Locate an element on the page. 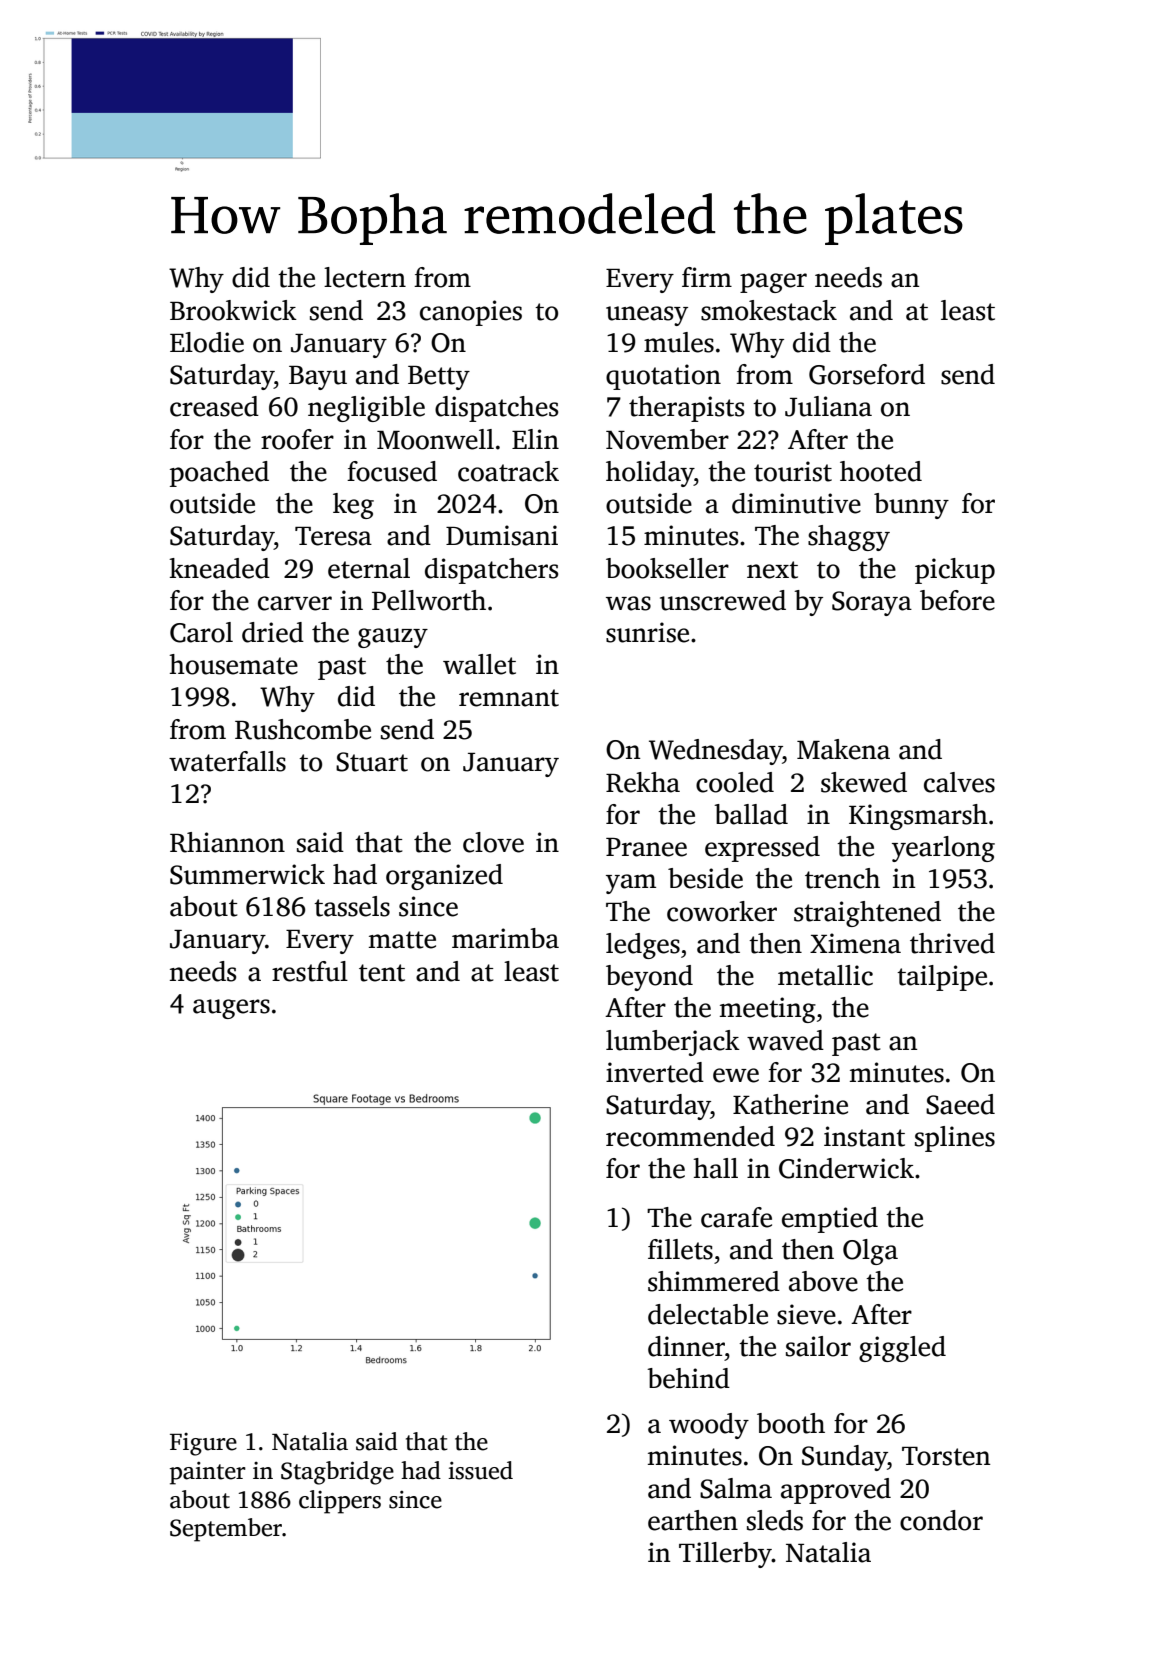 Image resolution: width=1165 pixels, height=1654 pixels. tent is located at coordinates (382, 973).
